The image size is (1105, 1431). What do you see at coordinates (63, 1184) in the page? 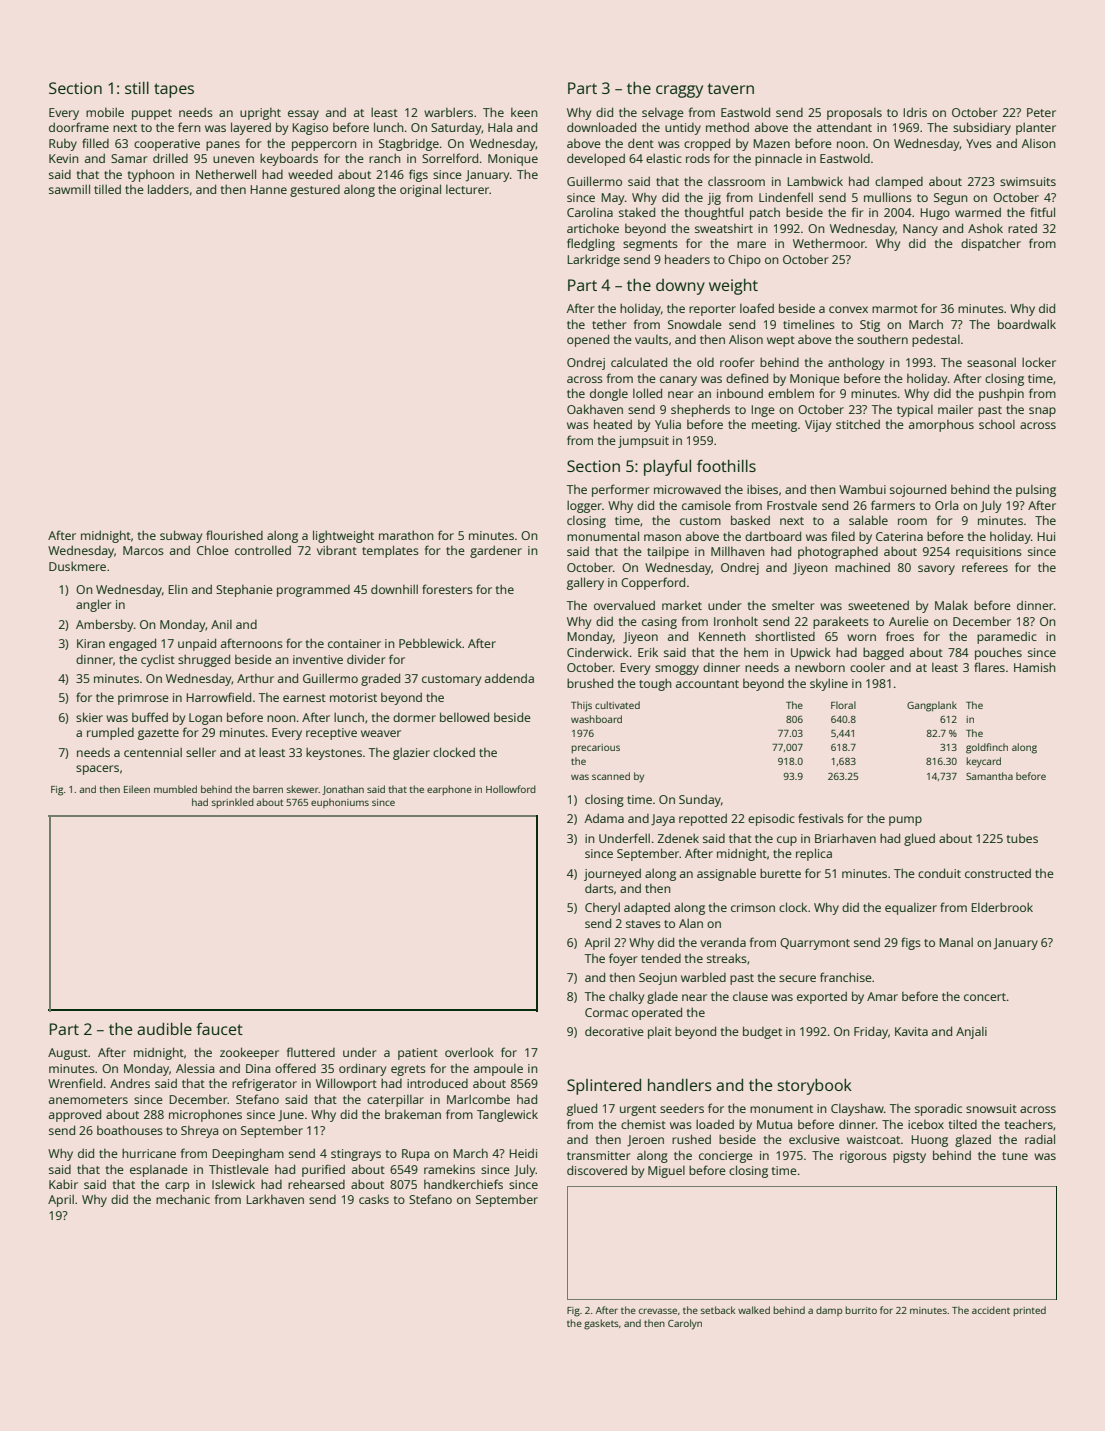
I see `Kabir` at bounding box center [63, 1184].
